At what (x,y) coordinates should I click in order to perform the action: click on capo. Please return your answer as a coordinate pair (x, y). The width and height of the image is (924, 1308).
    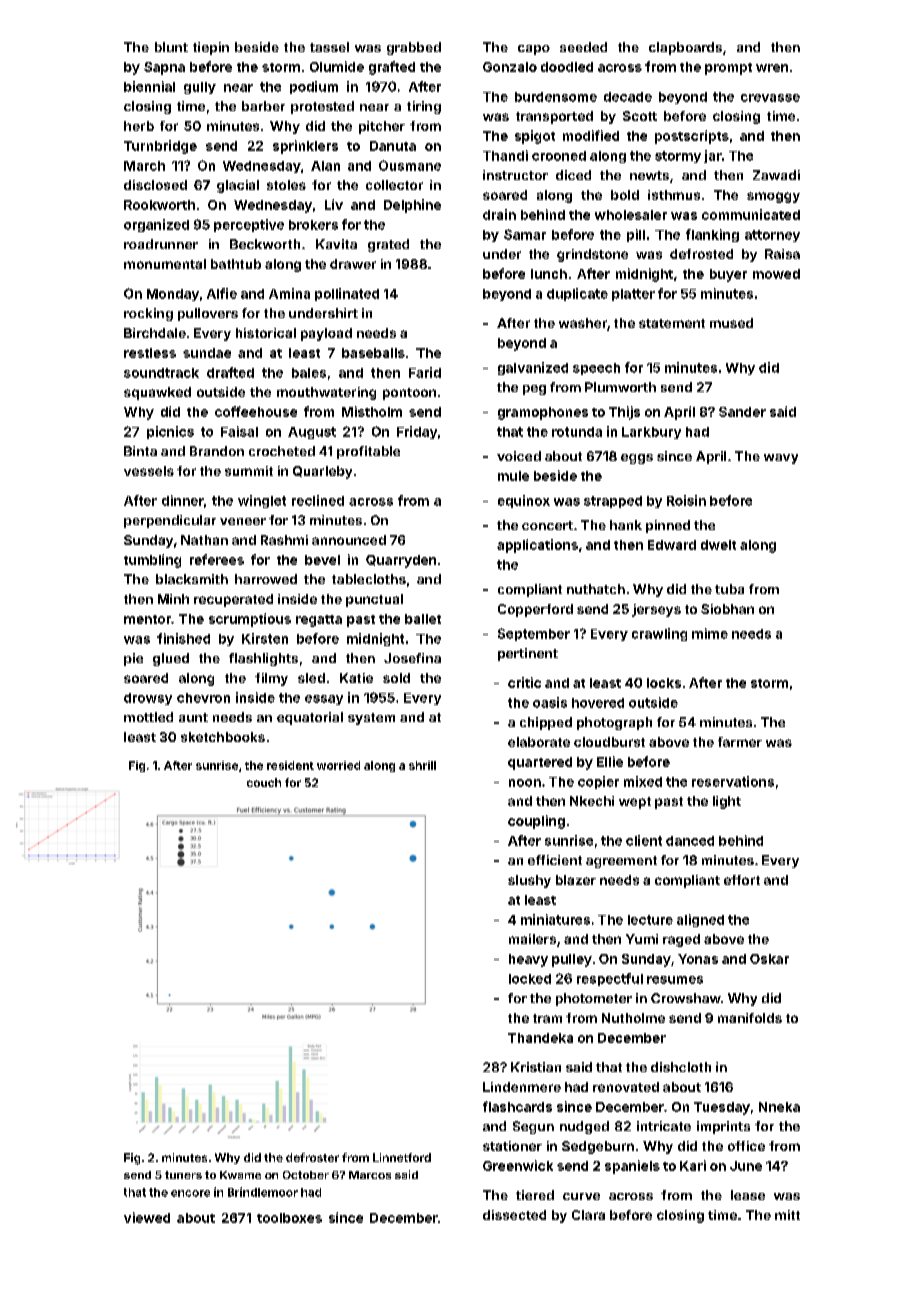
    Looking at the image, I should click on (534, 50).
